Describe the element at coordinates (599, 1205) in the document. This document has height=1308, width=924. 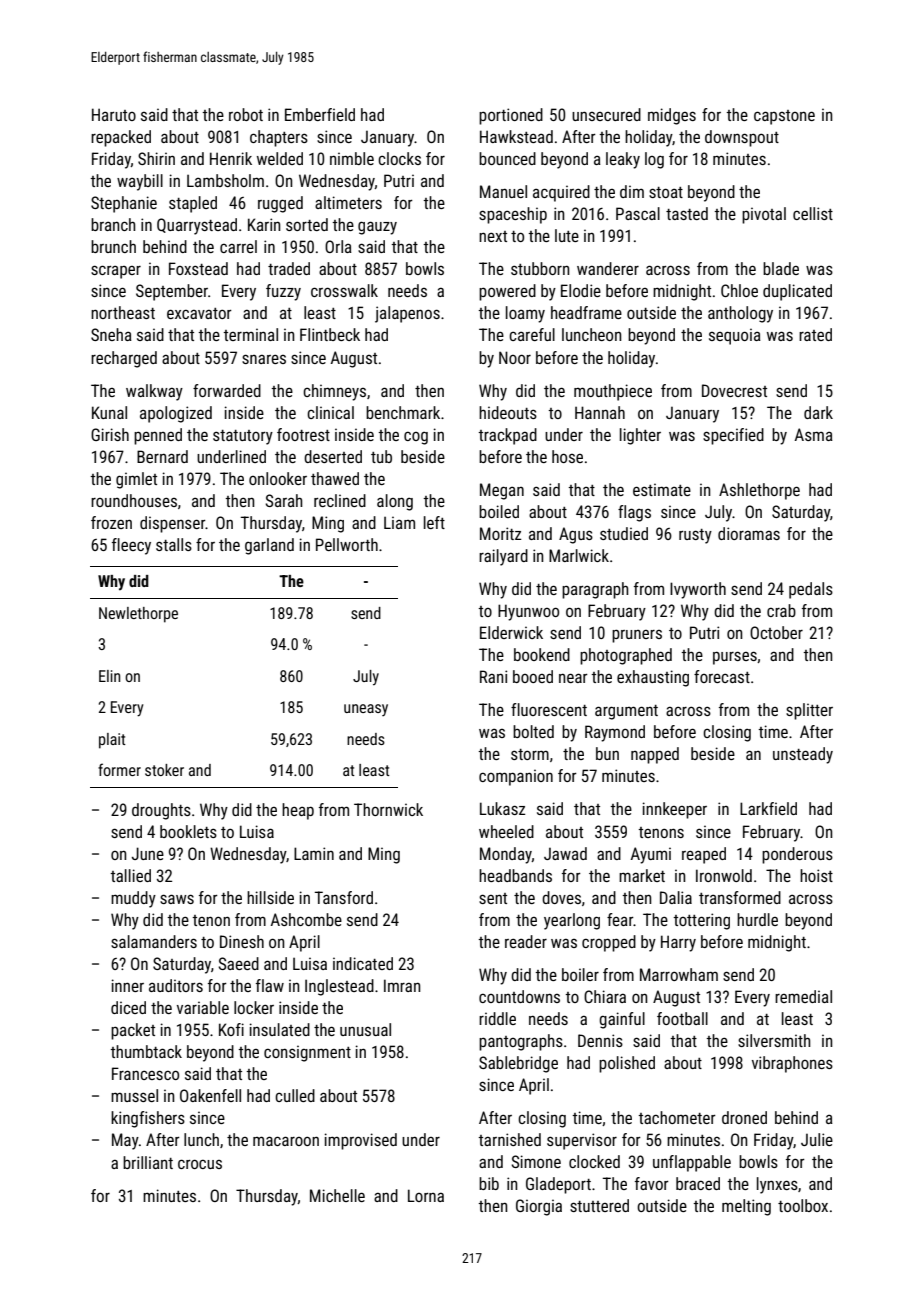
I see `stuttered` at that location.
